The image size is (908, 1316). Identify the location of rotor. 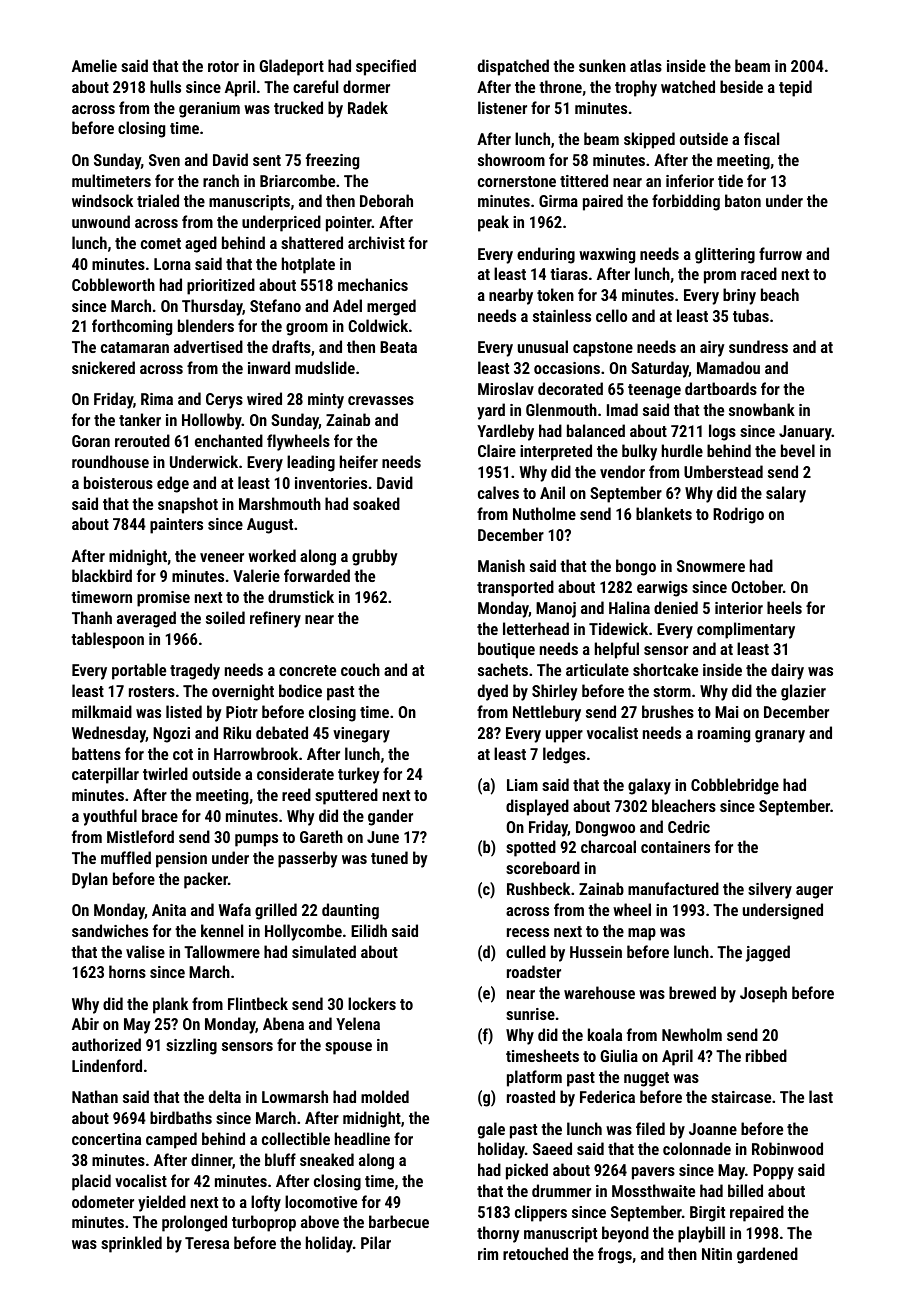
(223, 66).
